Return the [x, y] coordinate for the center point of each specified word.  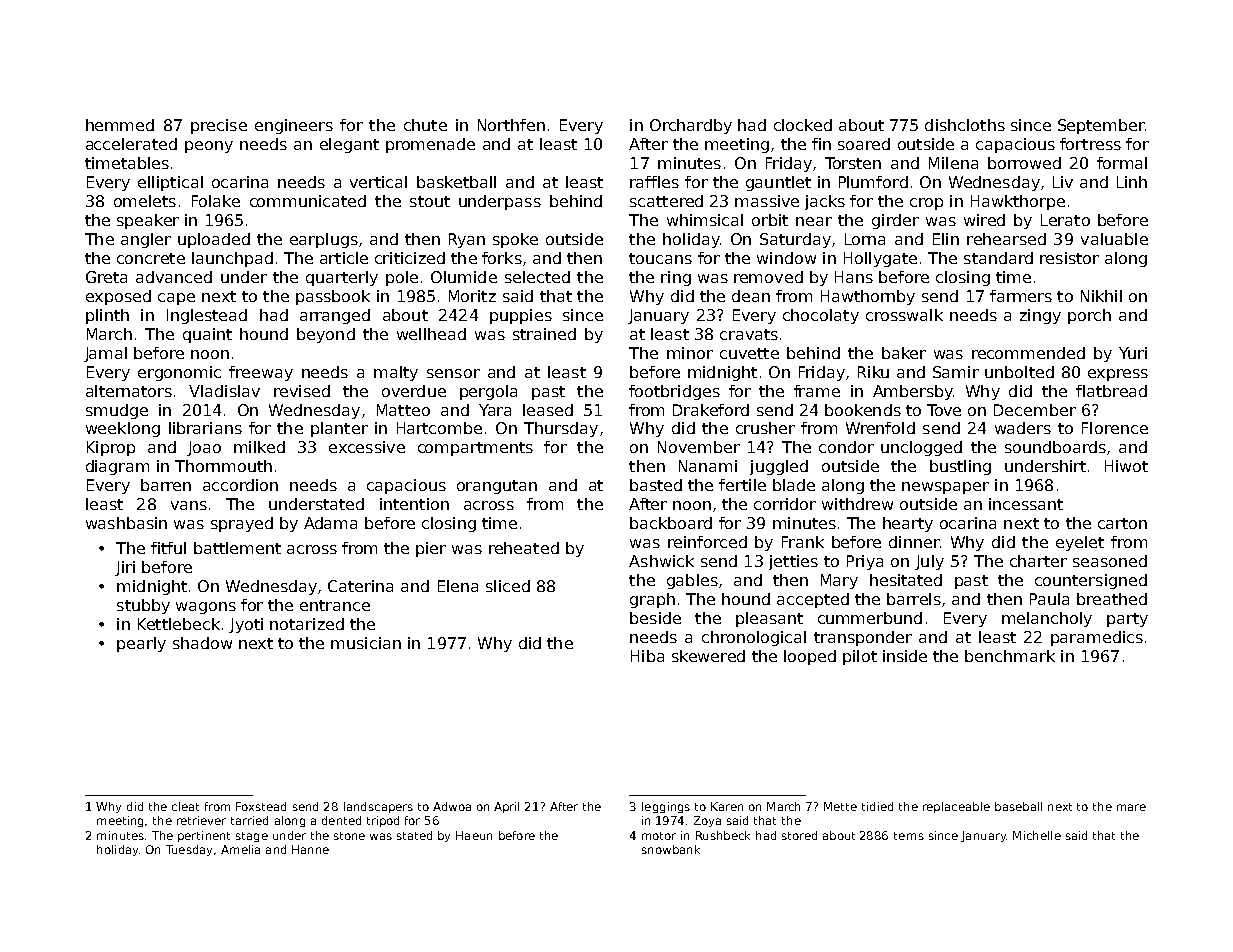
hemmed [120, 125]
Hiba [647, 656]
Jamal [105, 354]
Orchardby [691, 126]
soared [864, 144]
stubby [143, 606]
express [1118, 375]
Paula [1049, 599]
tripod [383, 821]
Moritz [472, 296]
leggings [666, 807]
